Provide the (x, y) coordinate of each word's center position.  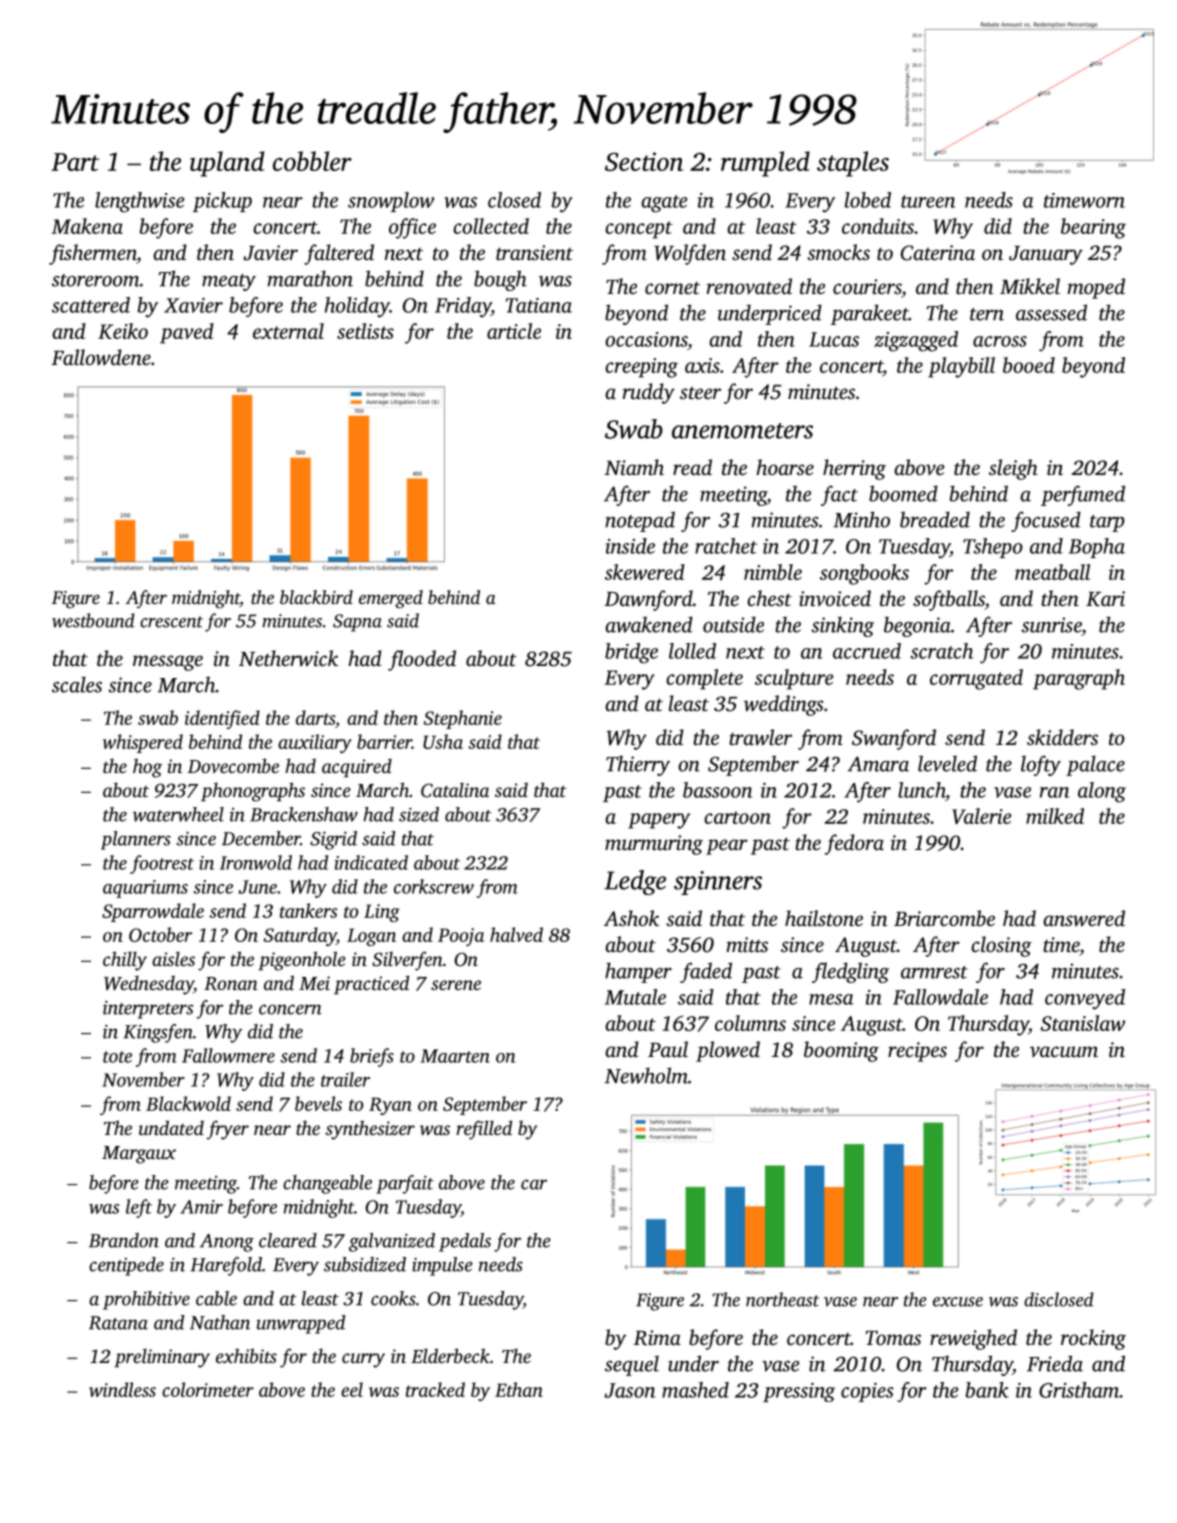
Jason (629, 1390)
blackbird (316, 597)
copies (867, 1392)
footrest (162, 864)
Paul (668, 1049)
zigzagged (916, 341)
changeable (327, 1184)
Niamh (634, 467)
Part (75, 162)
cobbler (312, 161)
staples (853, 164)
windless (122, 1389)
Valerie (982, 816)
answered (1084, 918)
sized (419, 814)
